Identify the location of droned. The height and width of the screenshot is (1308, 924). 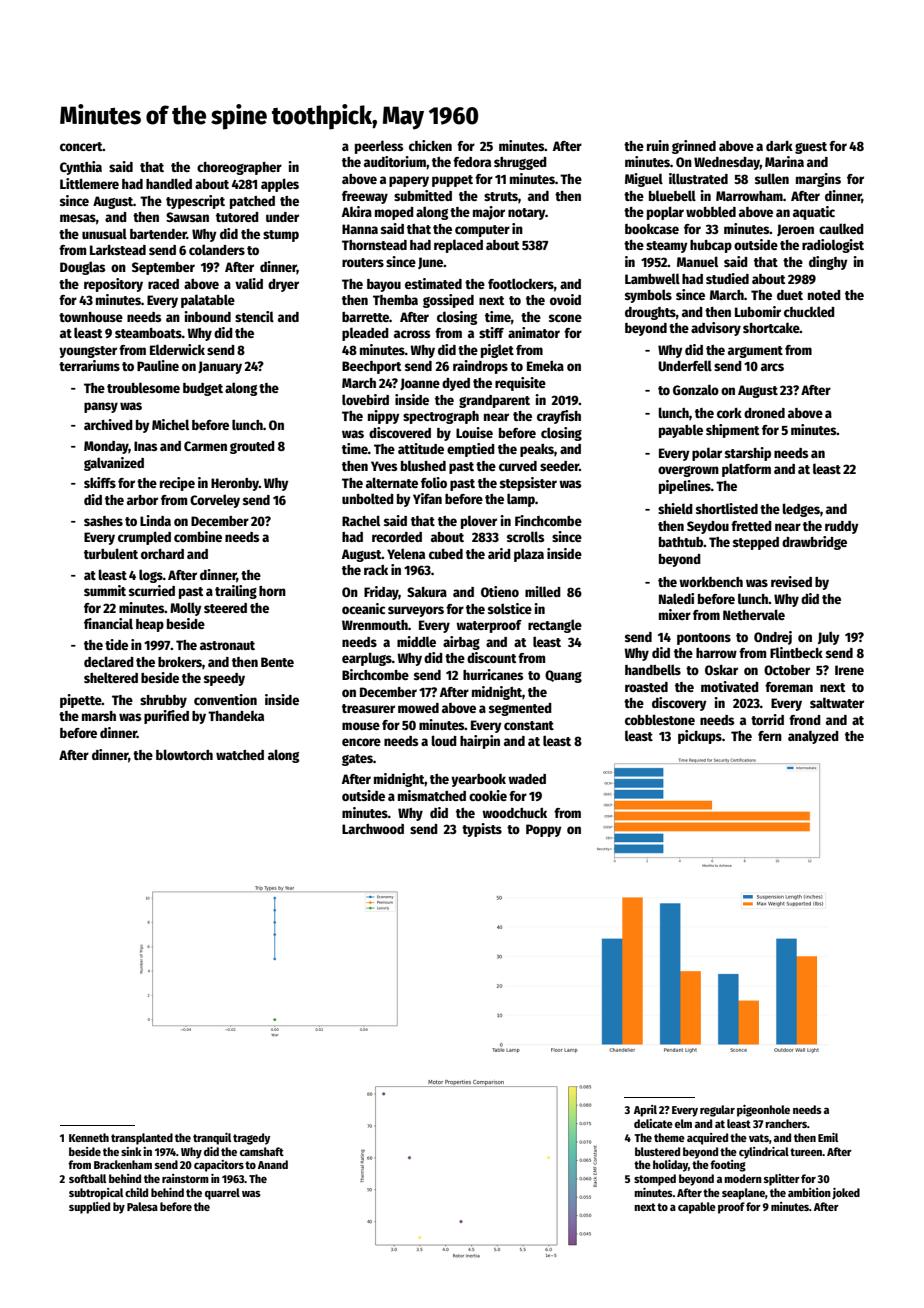
(764, 413).
